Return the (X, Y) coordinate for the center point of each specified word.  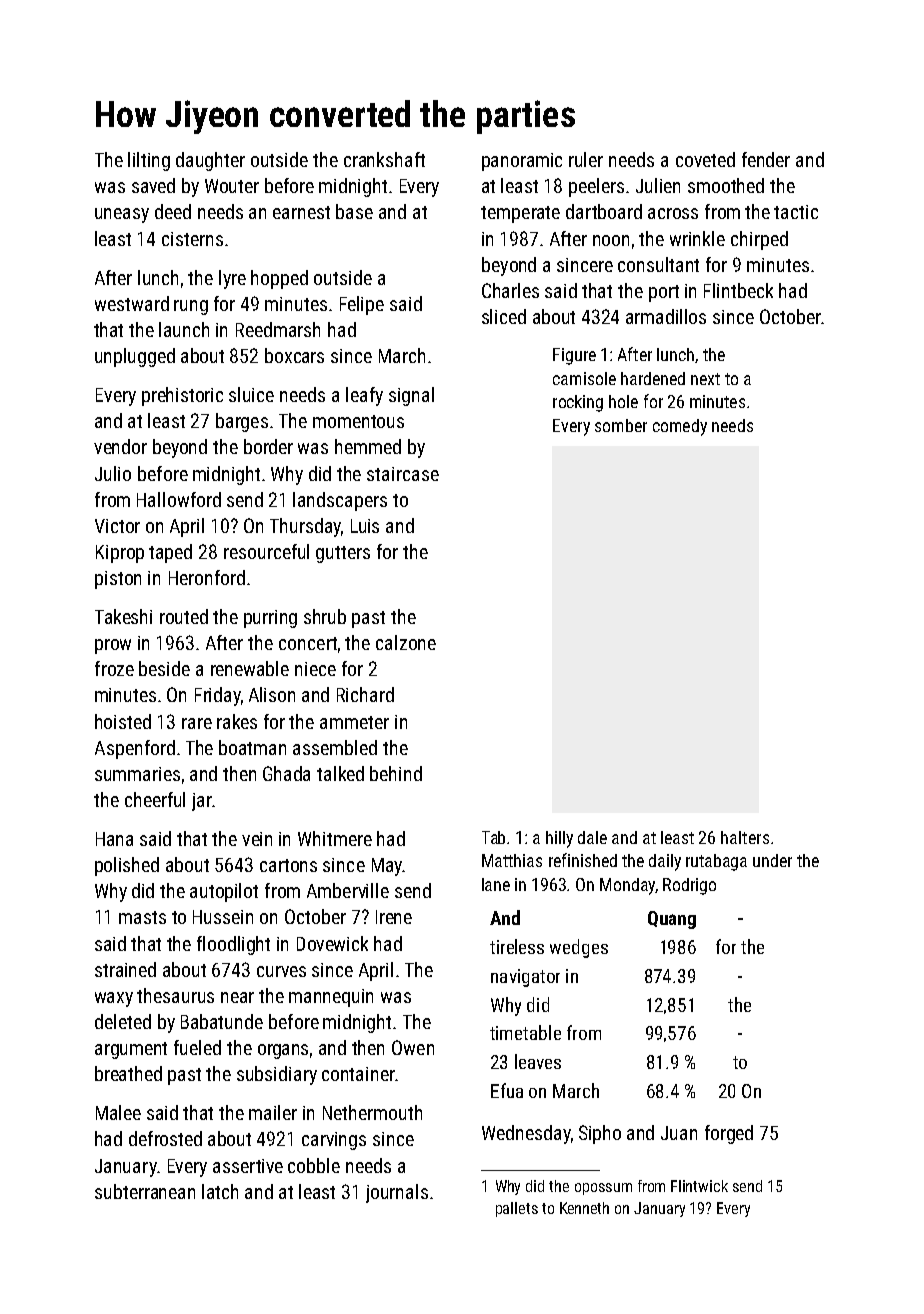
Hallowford (179, 499)
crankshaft (384, 159)
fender (766, 159)
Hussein (223, 917)
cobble (314, 1165)
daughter (210, 161)
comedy (680, 427)
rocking (578, 403)
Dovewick (332, 943)
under (772, 860)
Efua (507, 1090)
